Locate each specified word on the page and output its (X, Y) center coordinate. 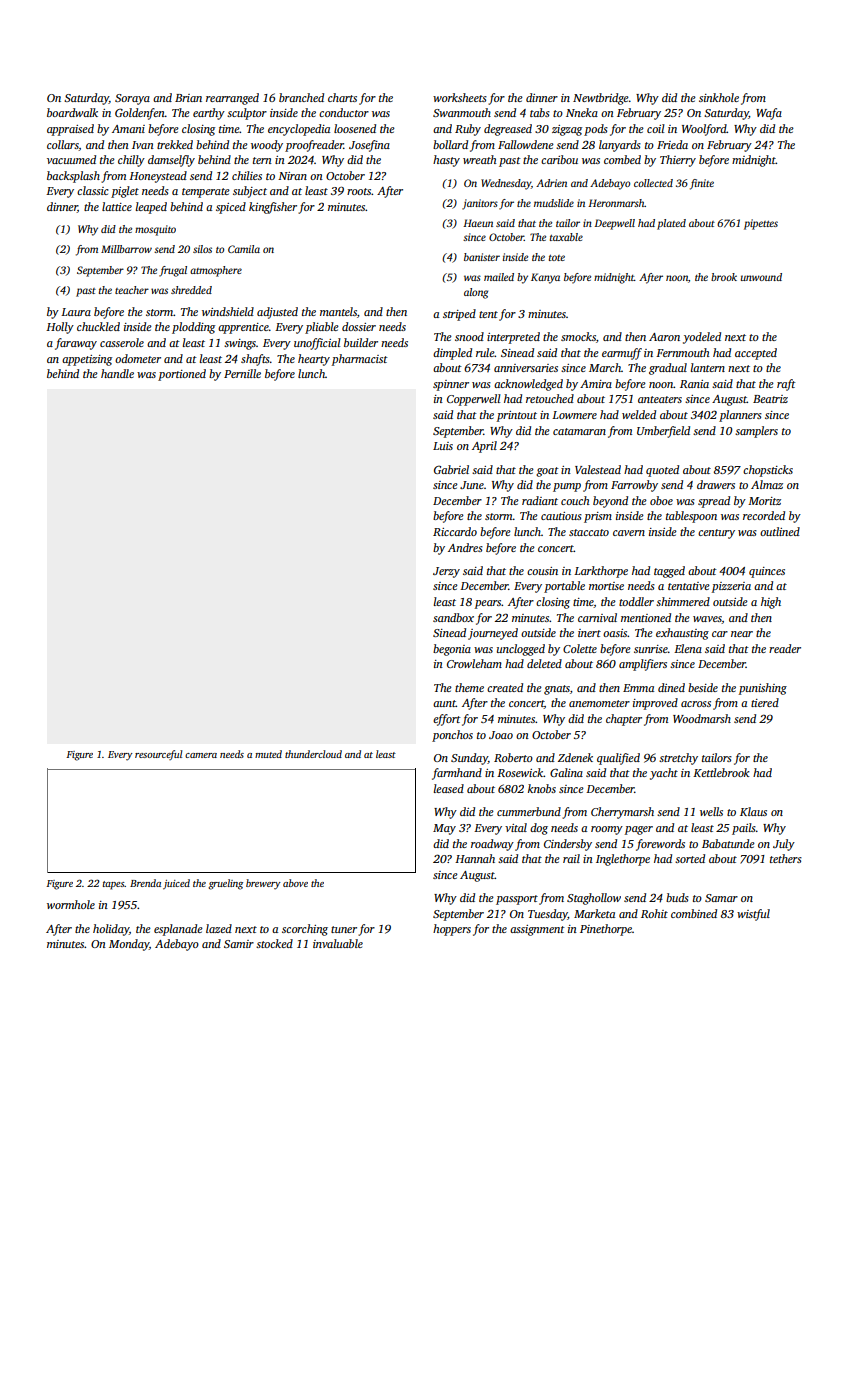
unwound (761, 277)
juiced (176, 884)
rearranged (232, 99)
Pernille (242, 373)
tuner (344, 929)
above (295, 883)
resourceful (158, 755)
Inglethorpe (623, 860)
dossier (359, 326)
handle (117, 373)
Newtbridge (601, 99)
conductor (344, 112)
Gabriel (451, 469)
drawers (716, 484)
